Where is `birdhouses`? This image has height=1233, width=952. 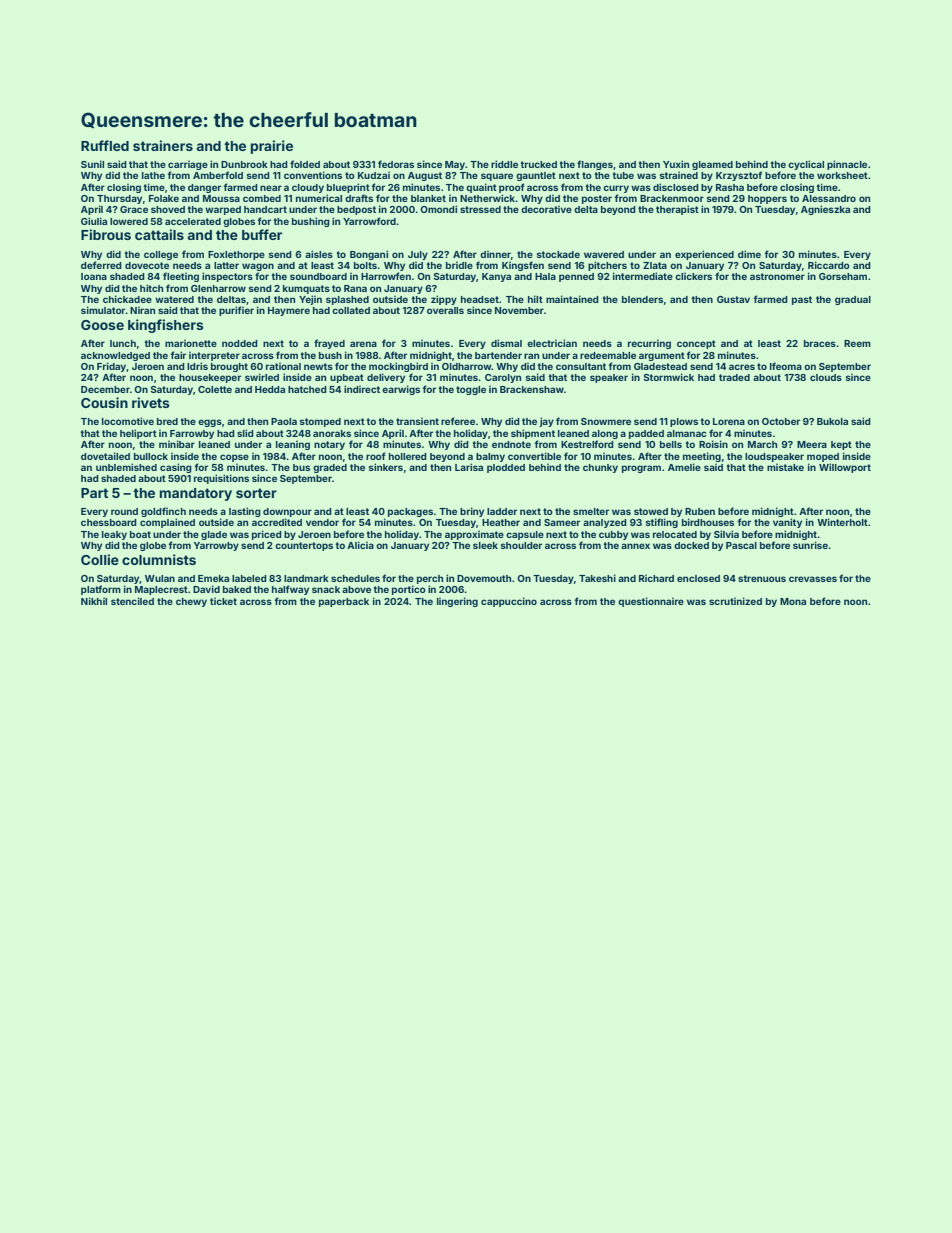 birdhouses is located at coordinates (708, 522).
